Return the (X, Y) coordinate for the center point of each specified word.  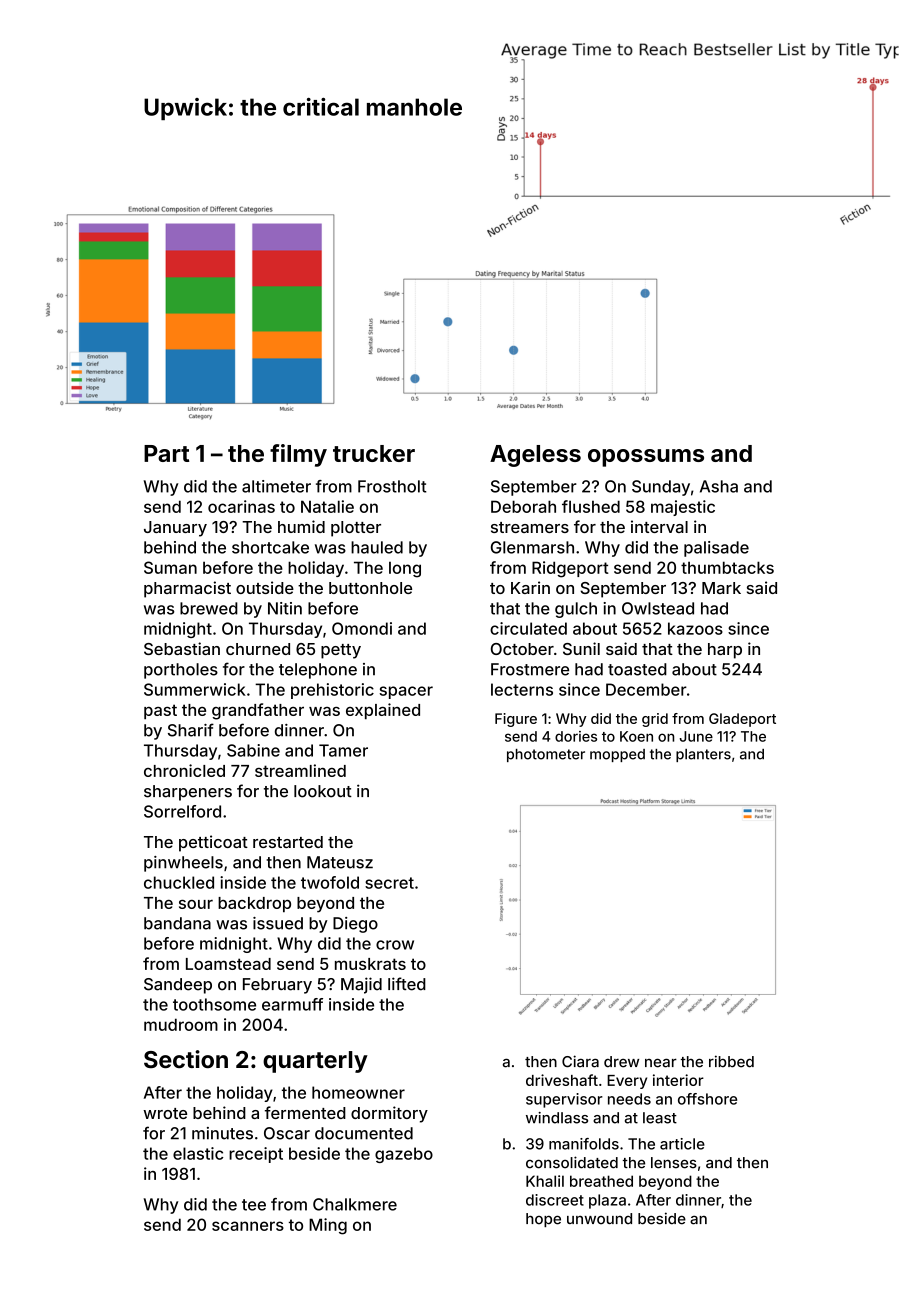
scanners (248, 1226)
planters (703, 755)
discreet (555, 1200)
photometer (546, 755)
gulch (576, 610)
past (160, 711)
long (405, 570)
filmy (298, 455)
